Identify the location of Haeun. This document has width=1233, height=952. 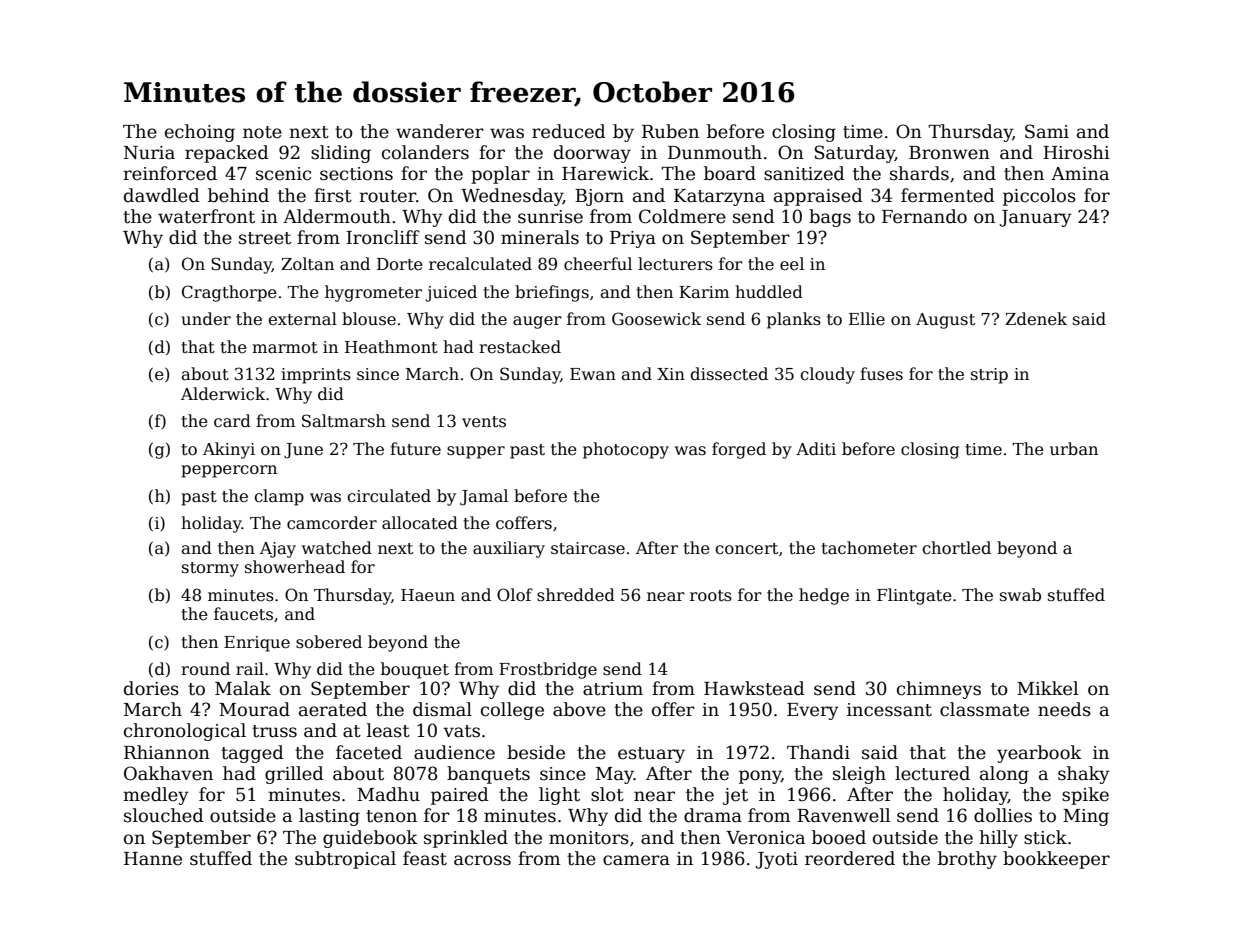
(428, 595).
